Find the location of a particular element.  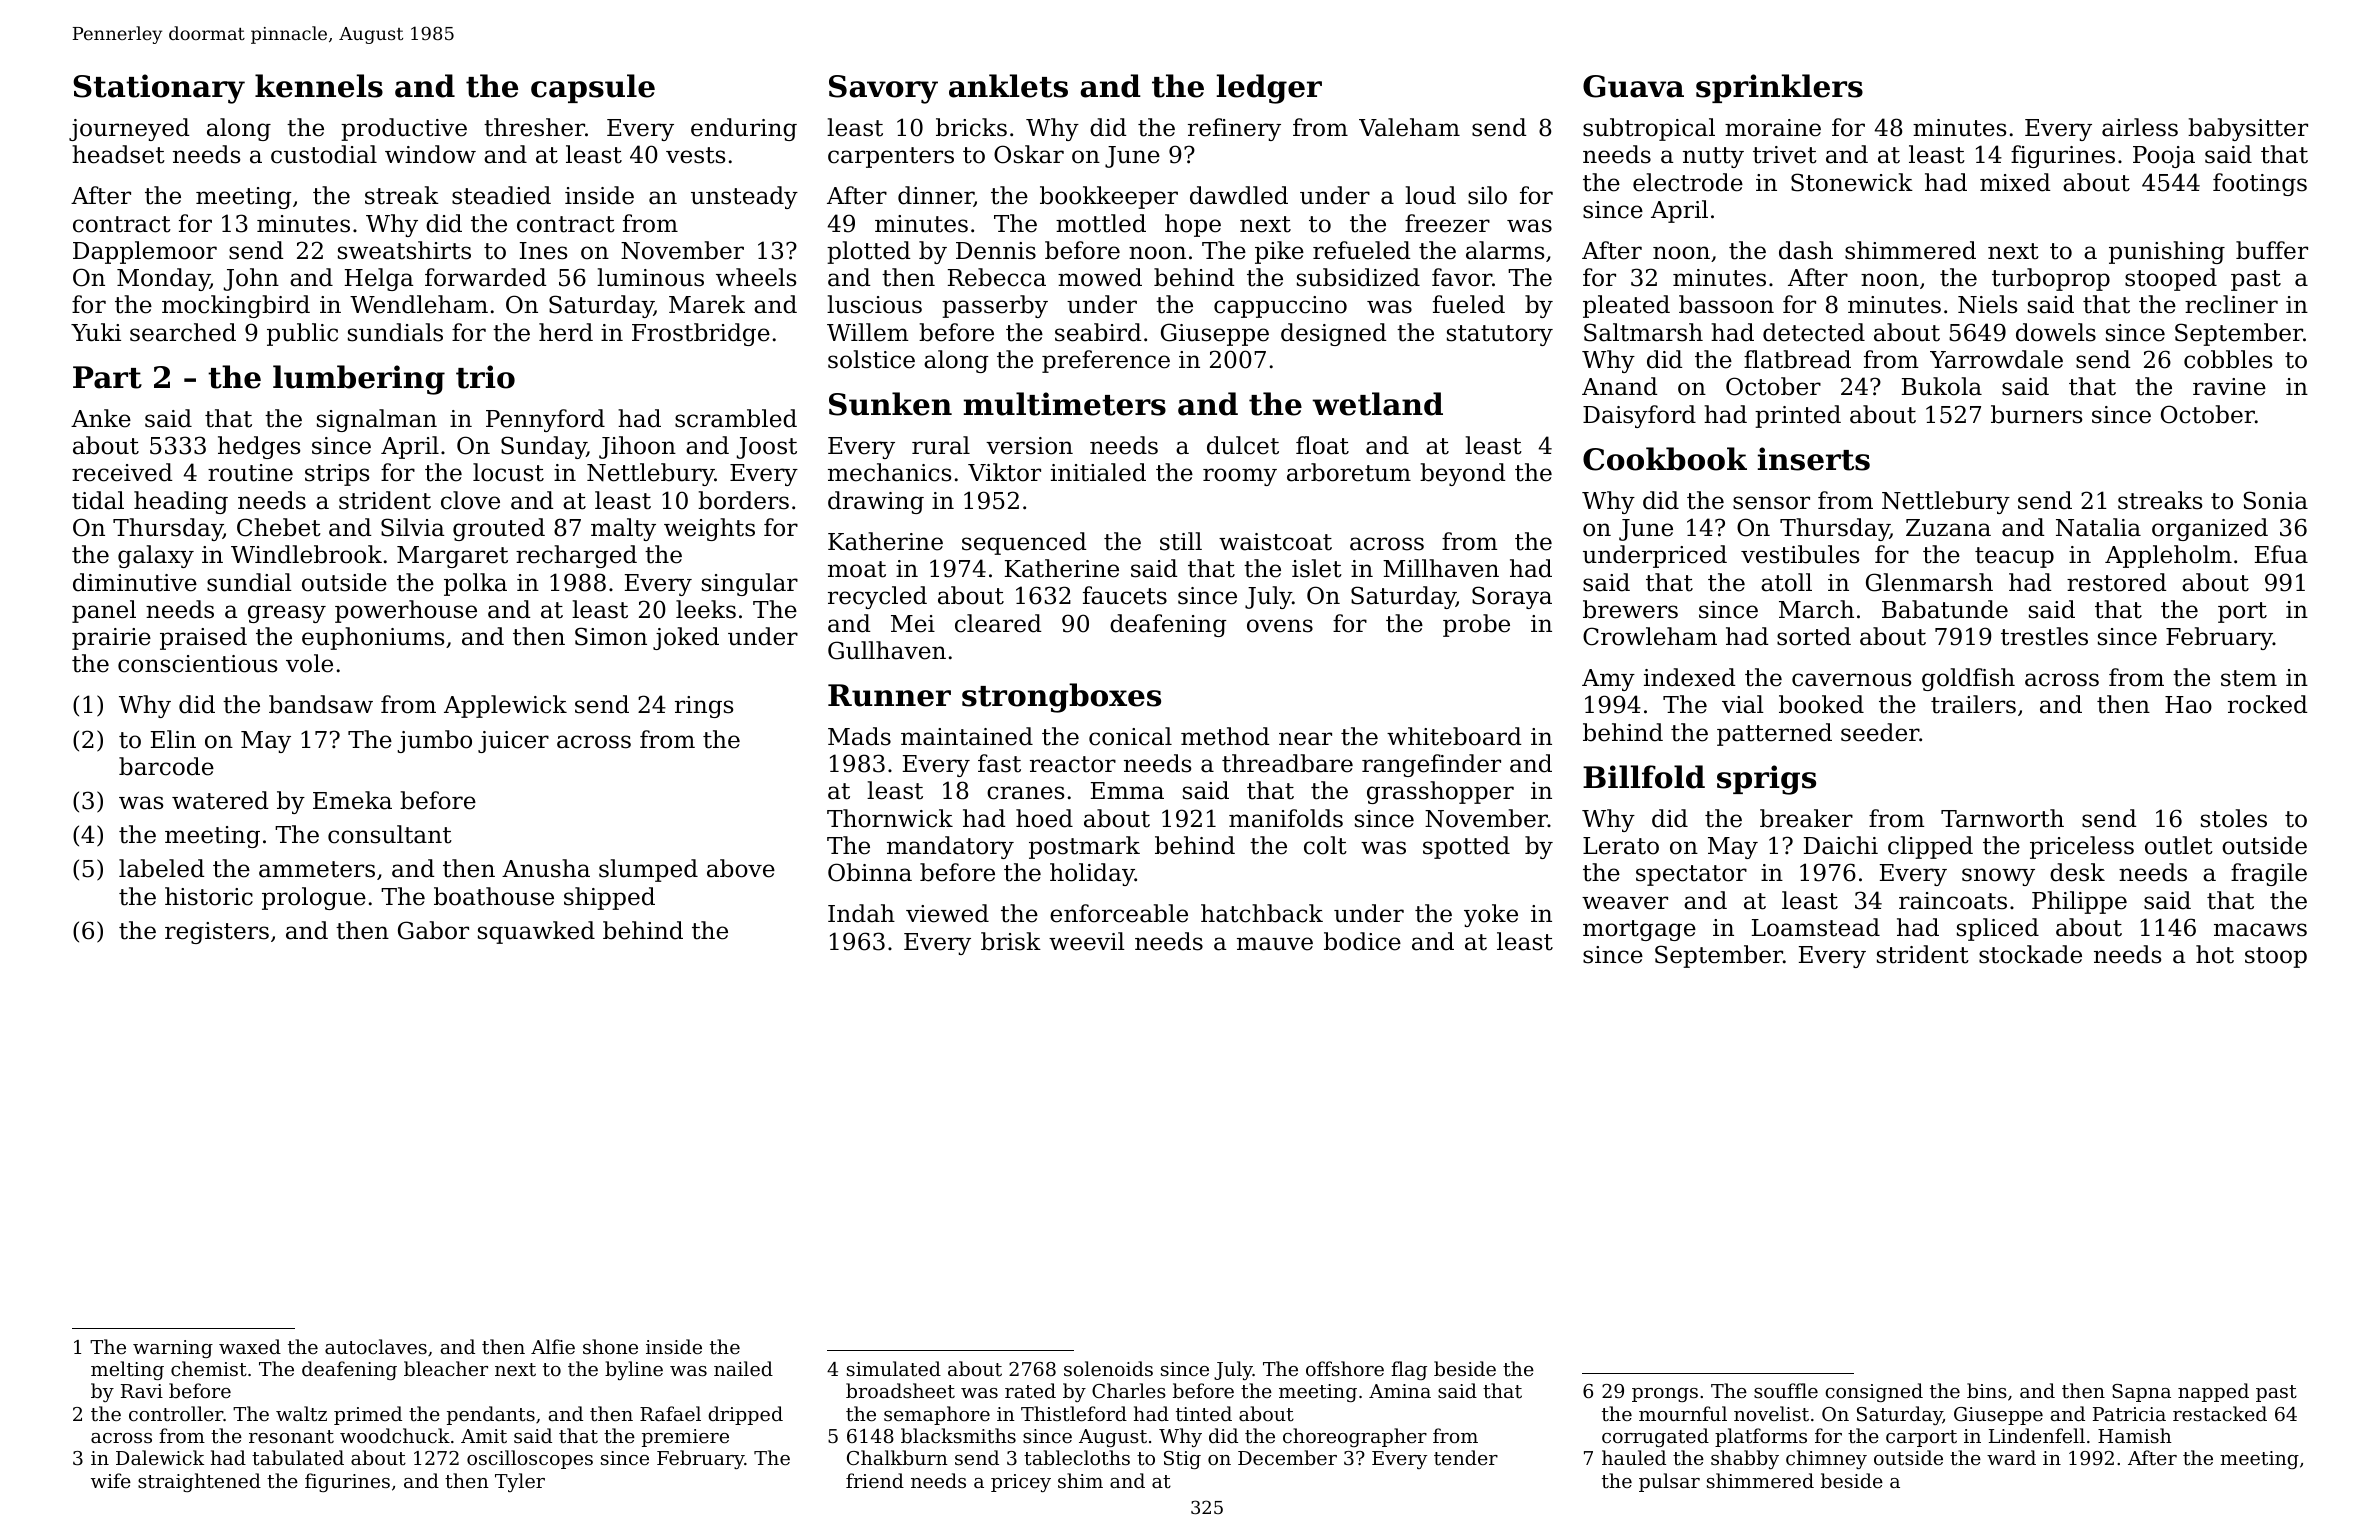

Gabor is located at coordinates (433, 930).
